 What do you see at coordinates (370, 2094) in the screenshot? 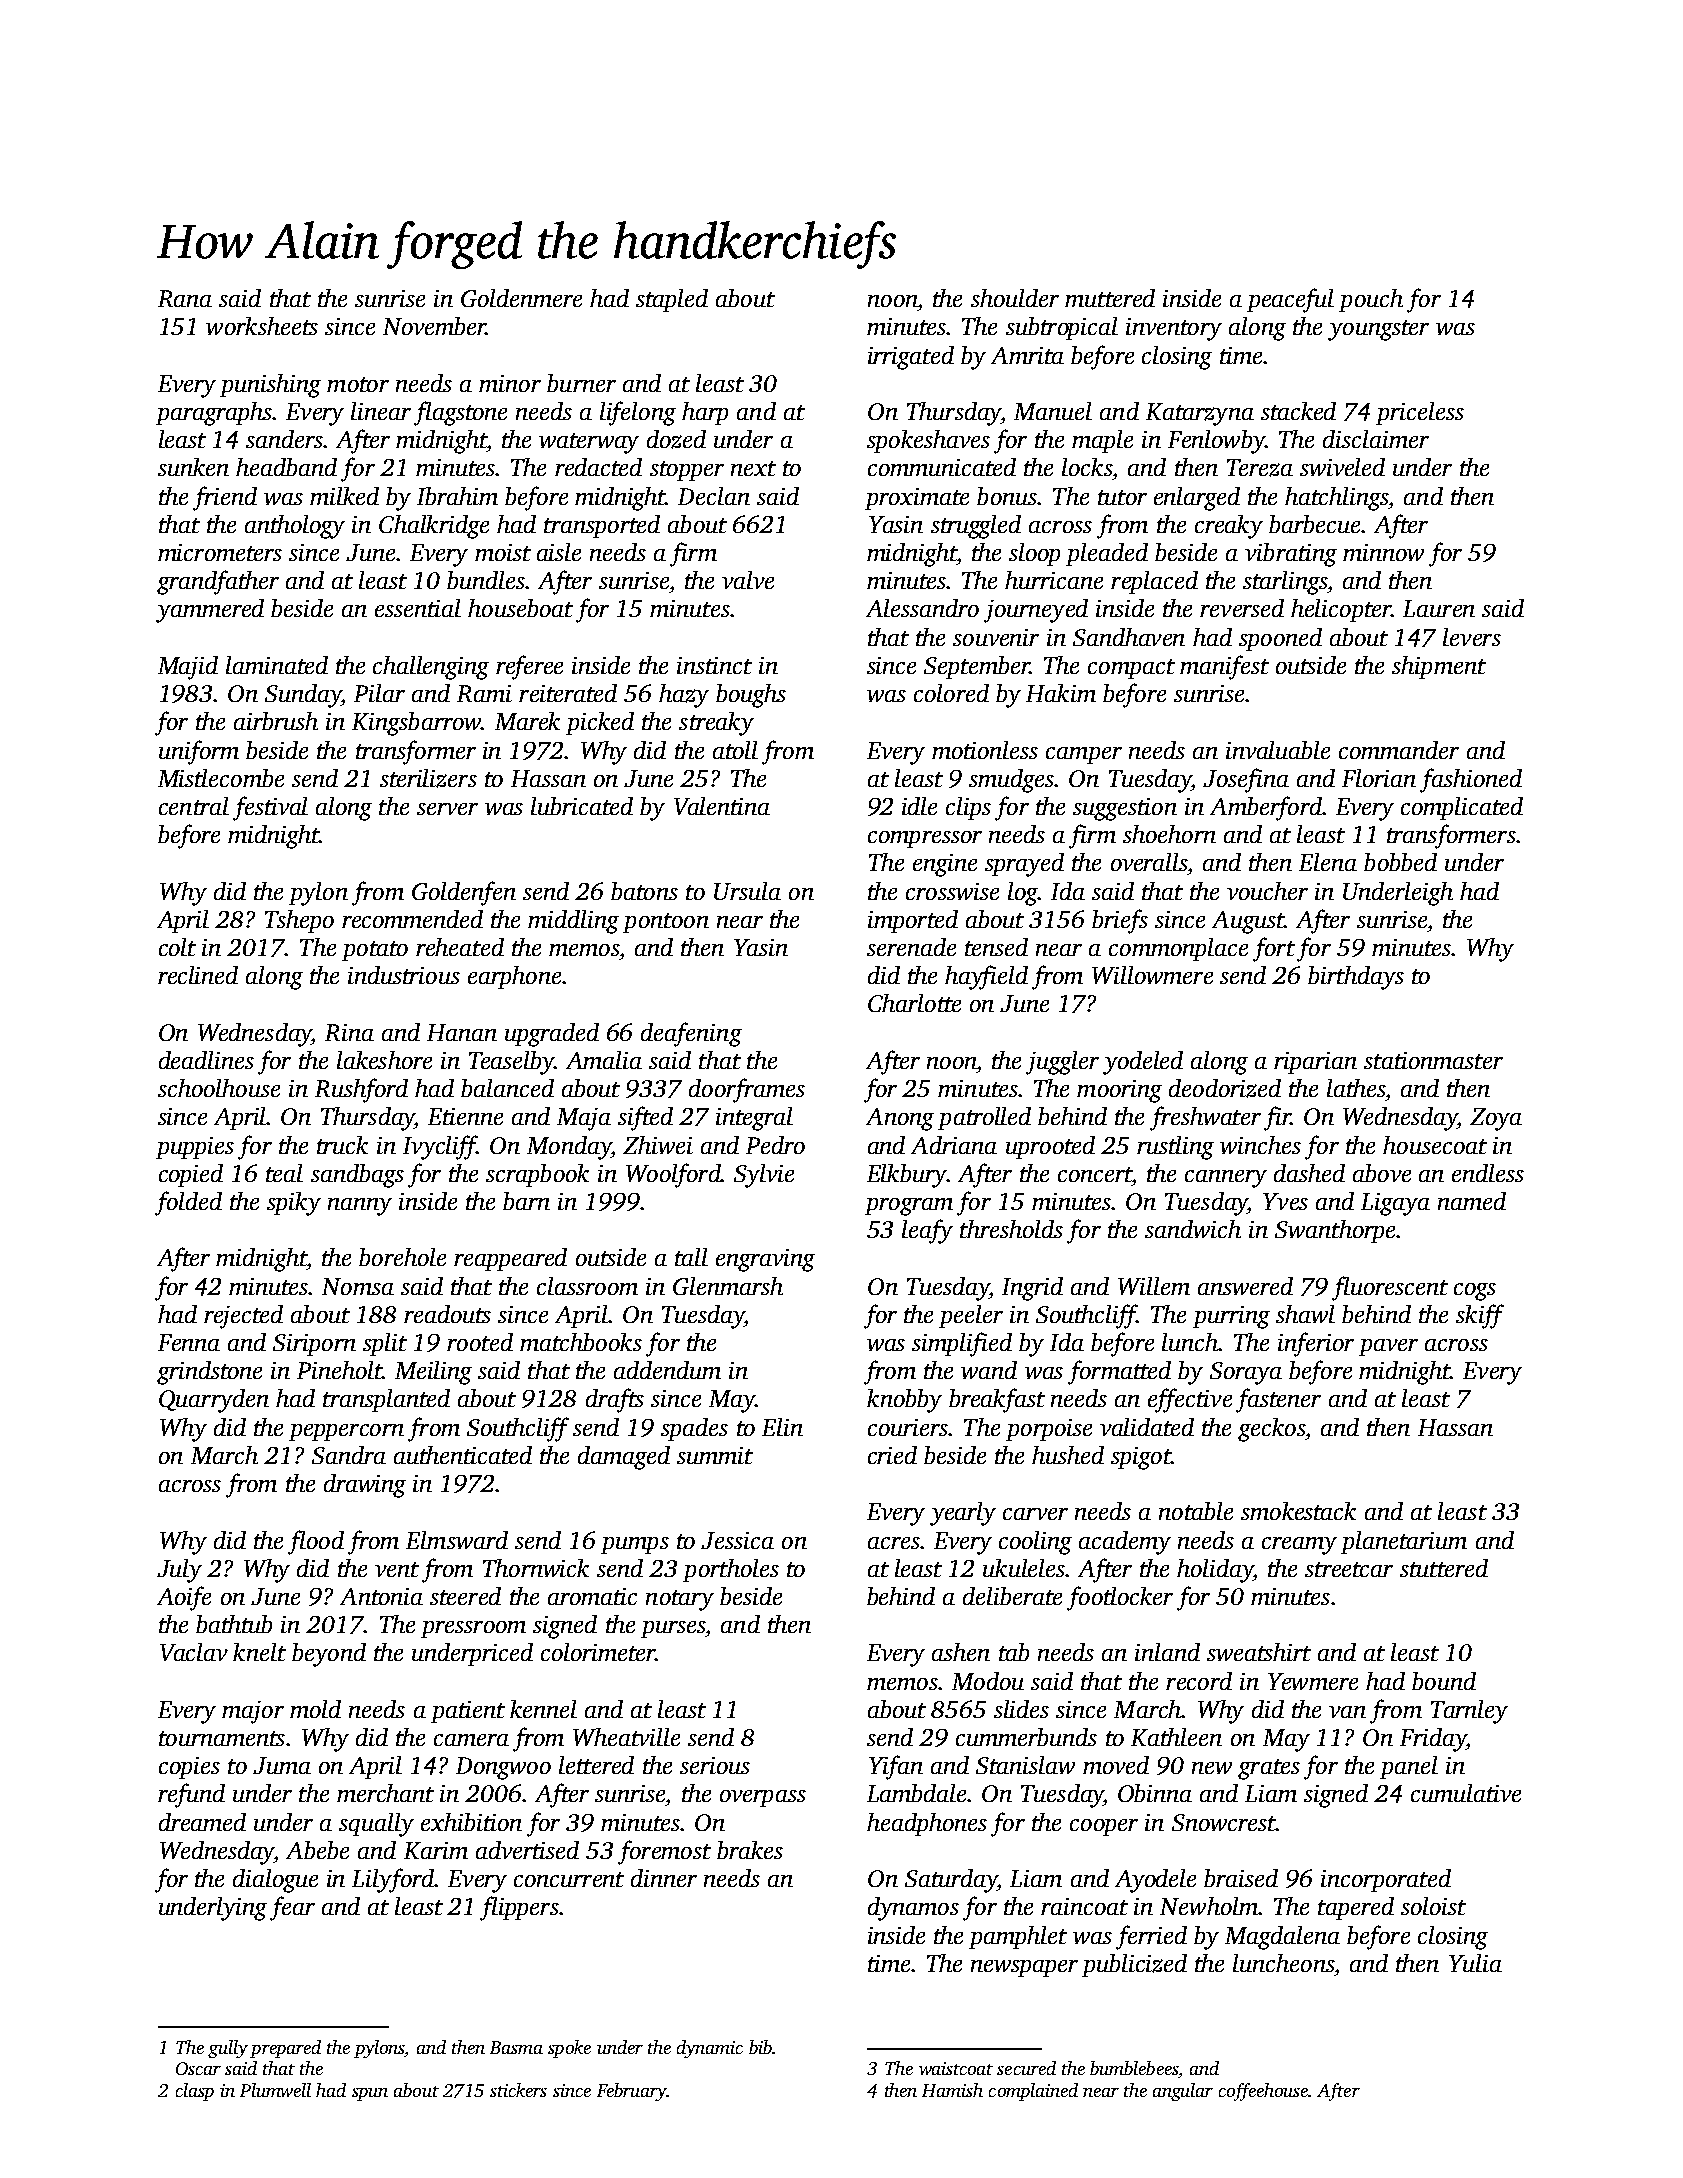
I see `spun` at bounding box center [370, 2094].
